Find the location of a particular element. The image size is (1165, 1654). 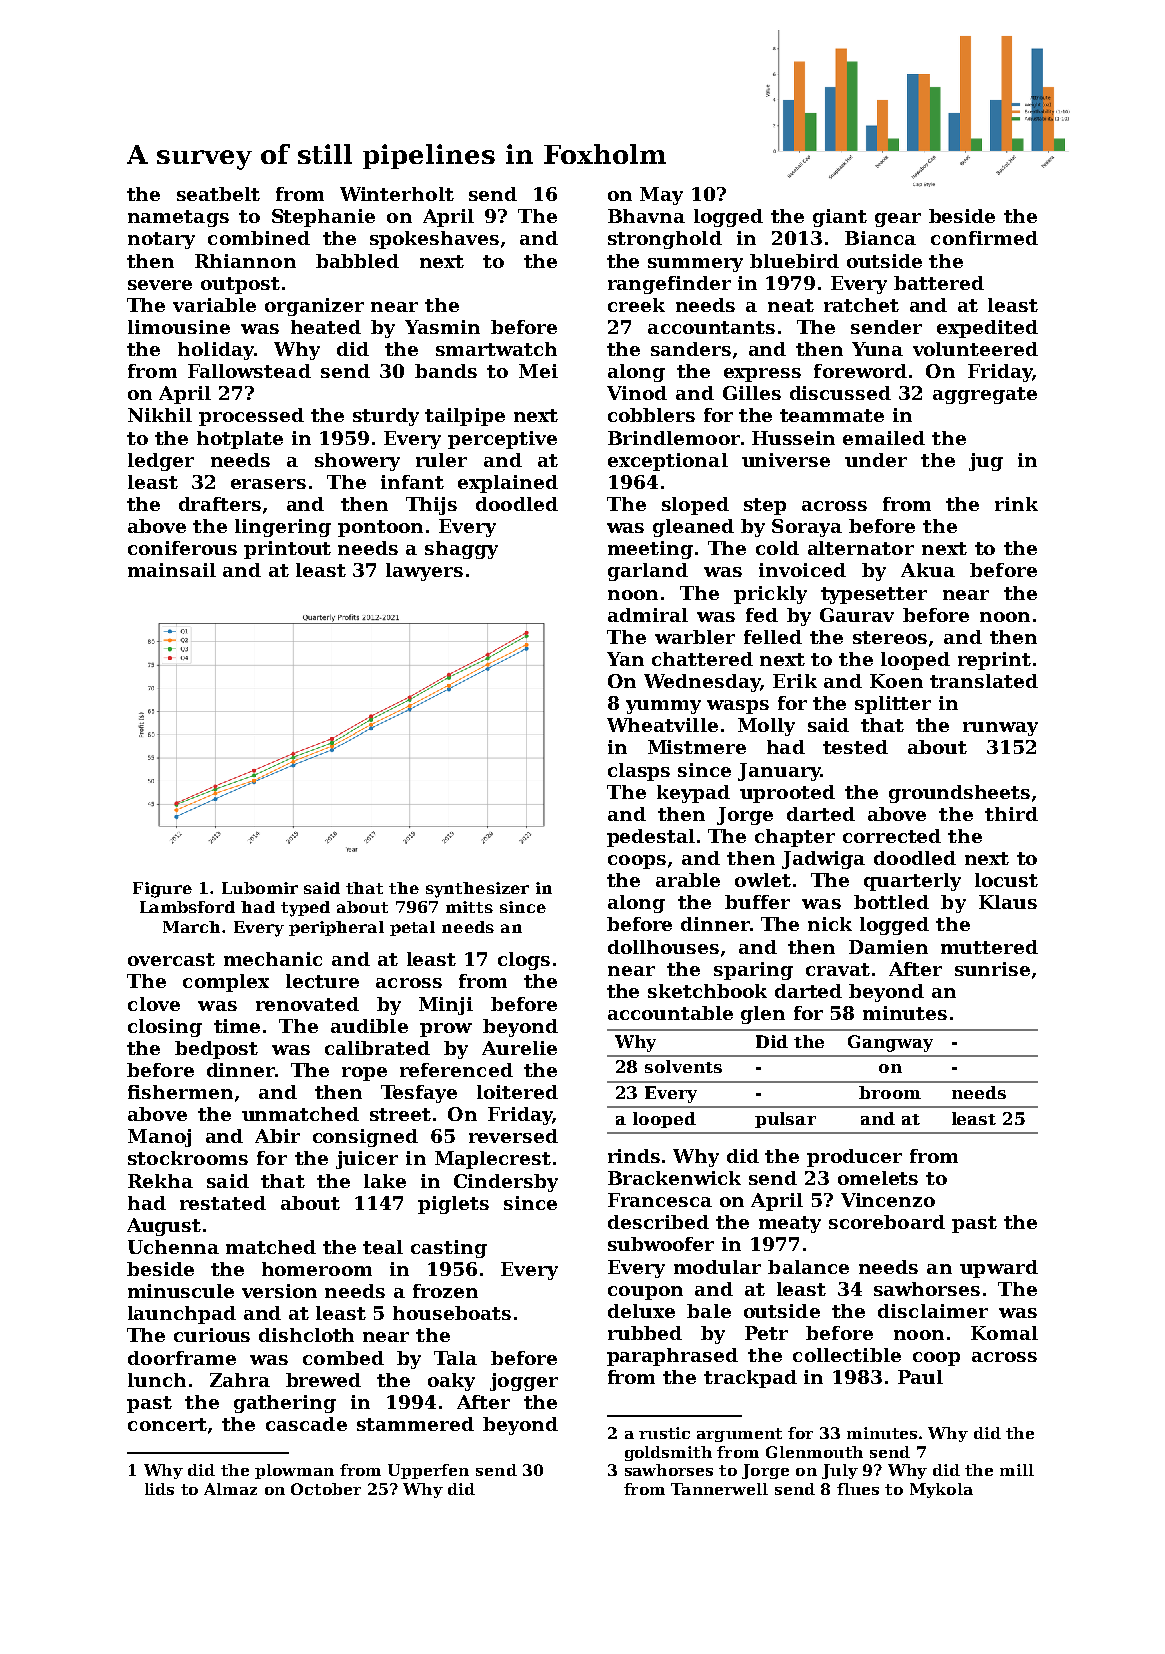

Lambsford is located at coordinates (187, 907).
